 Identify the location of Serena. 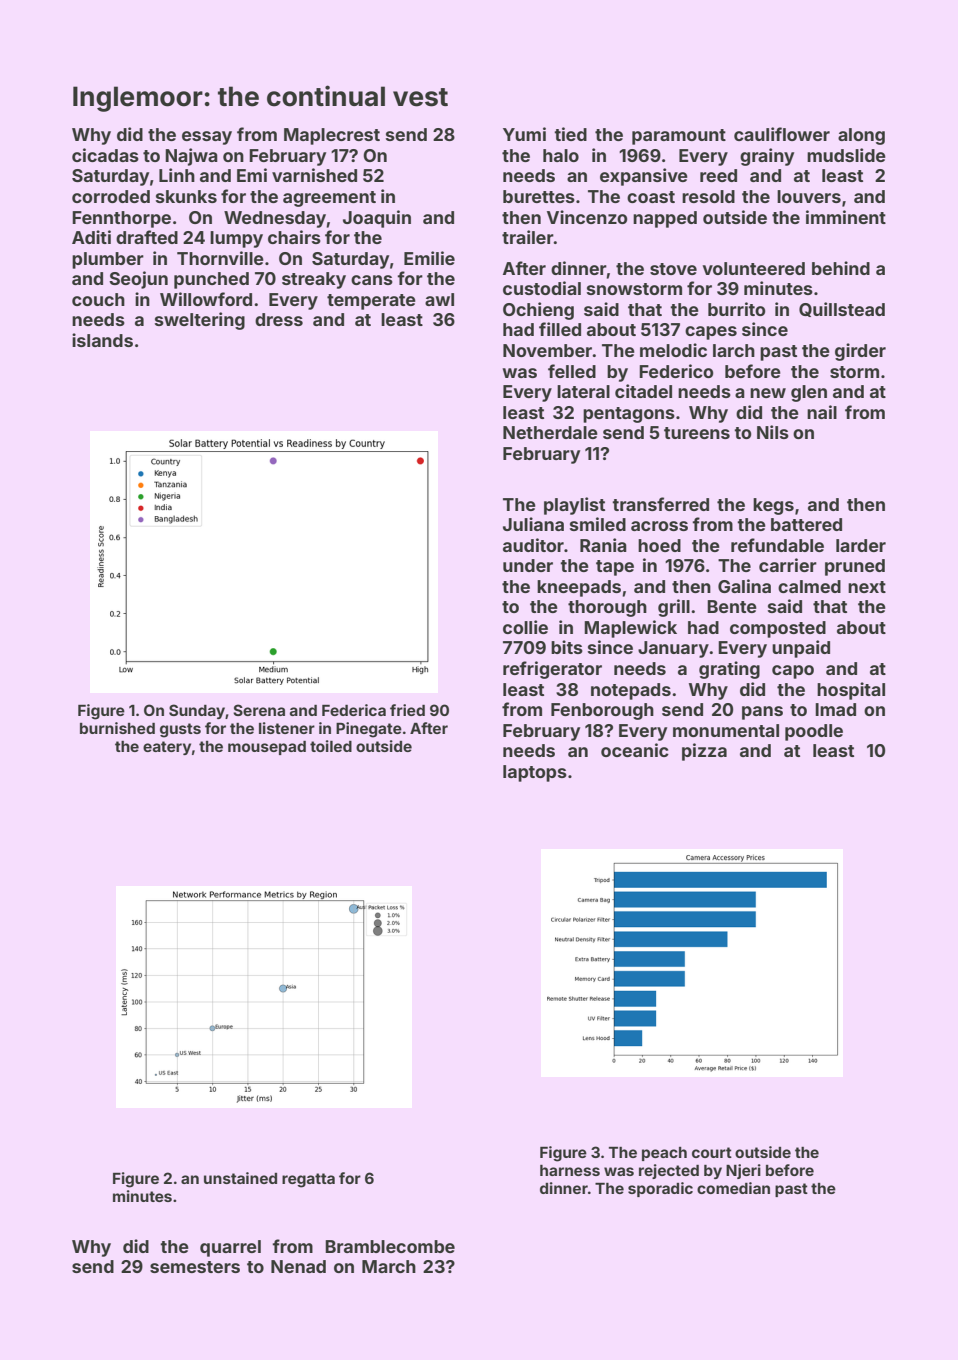
(259, 710).
